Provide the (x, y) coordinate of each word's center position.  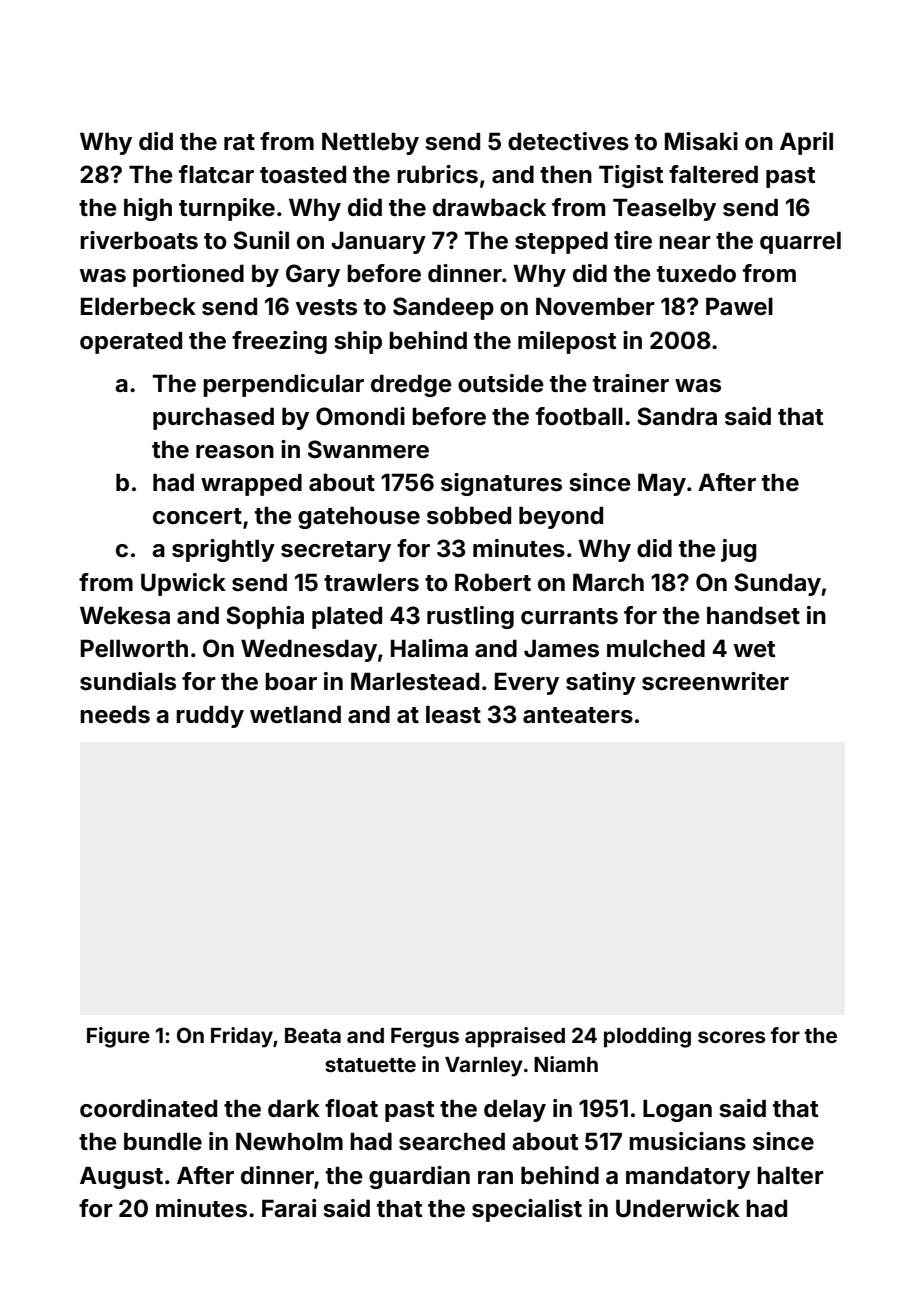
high (148, 209)
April (806, 143)
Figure (118, 1037)
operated (131, 342)
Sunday (777, 584)
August (121, 1177)
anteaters (578, 715)
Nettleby (370, 143)
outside (501, 383)
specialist (527, 1210)
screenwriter (715, 681)
